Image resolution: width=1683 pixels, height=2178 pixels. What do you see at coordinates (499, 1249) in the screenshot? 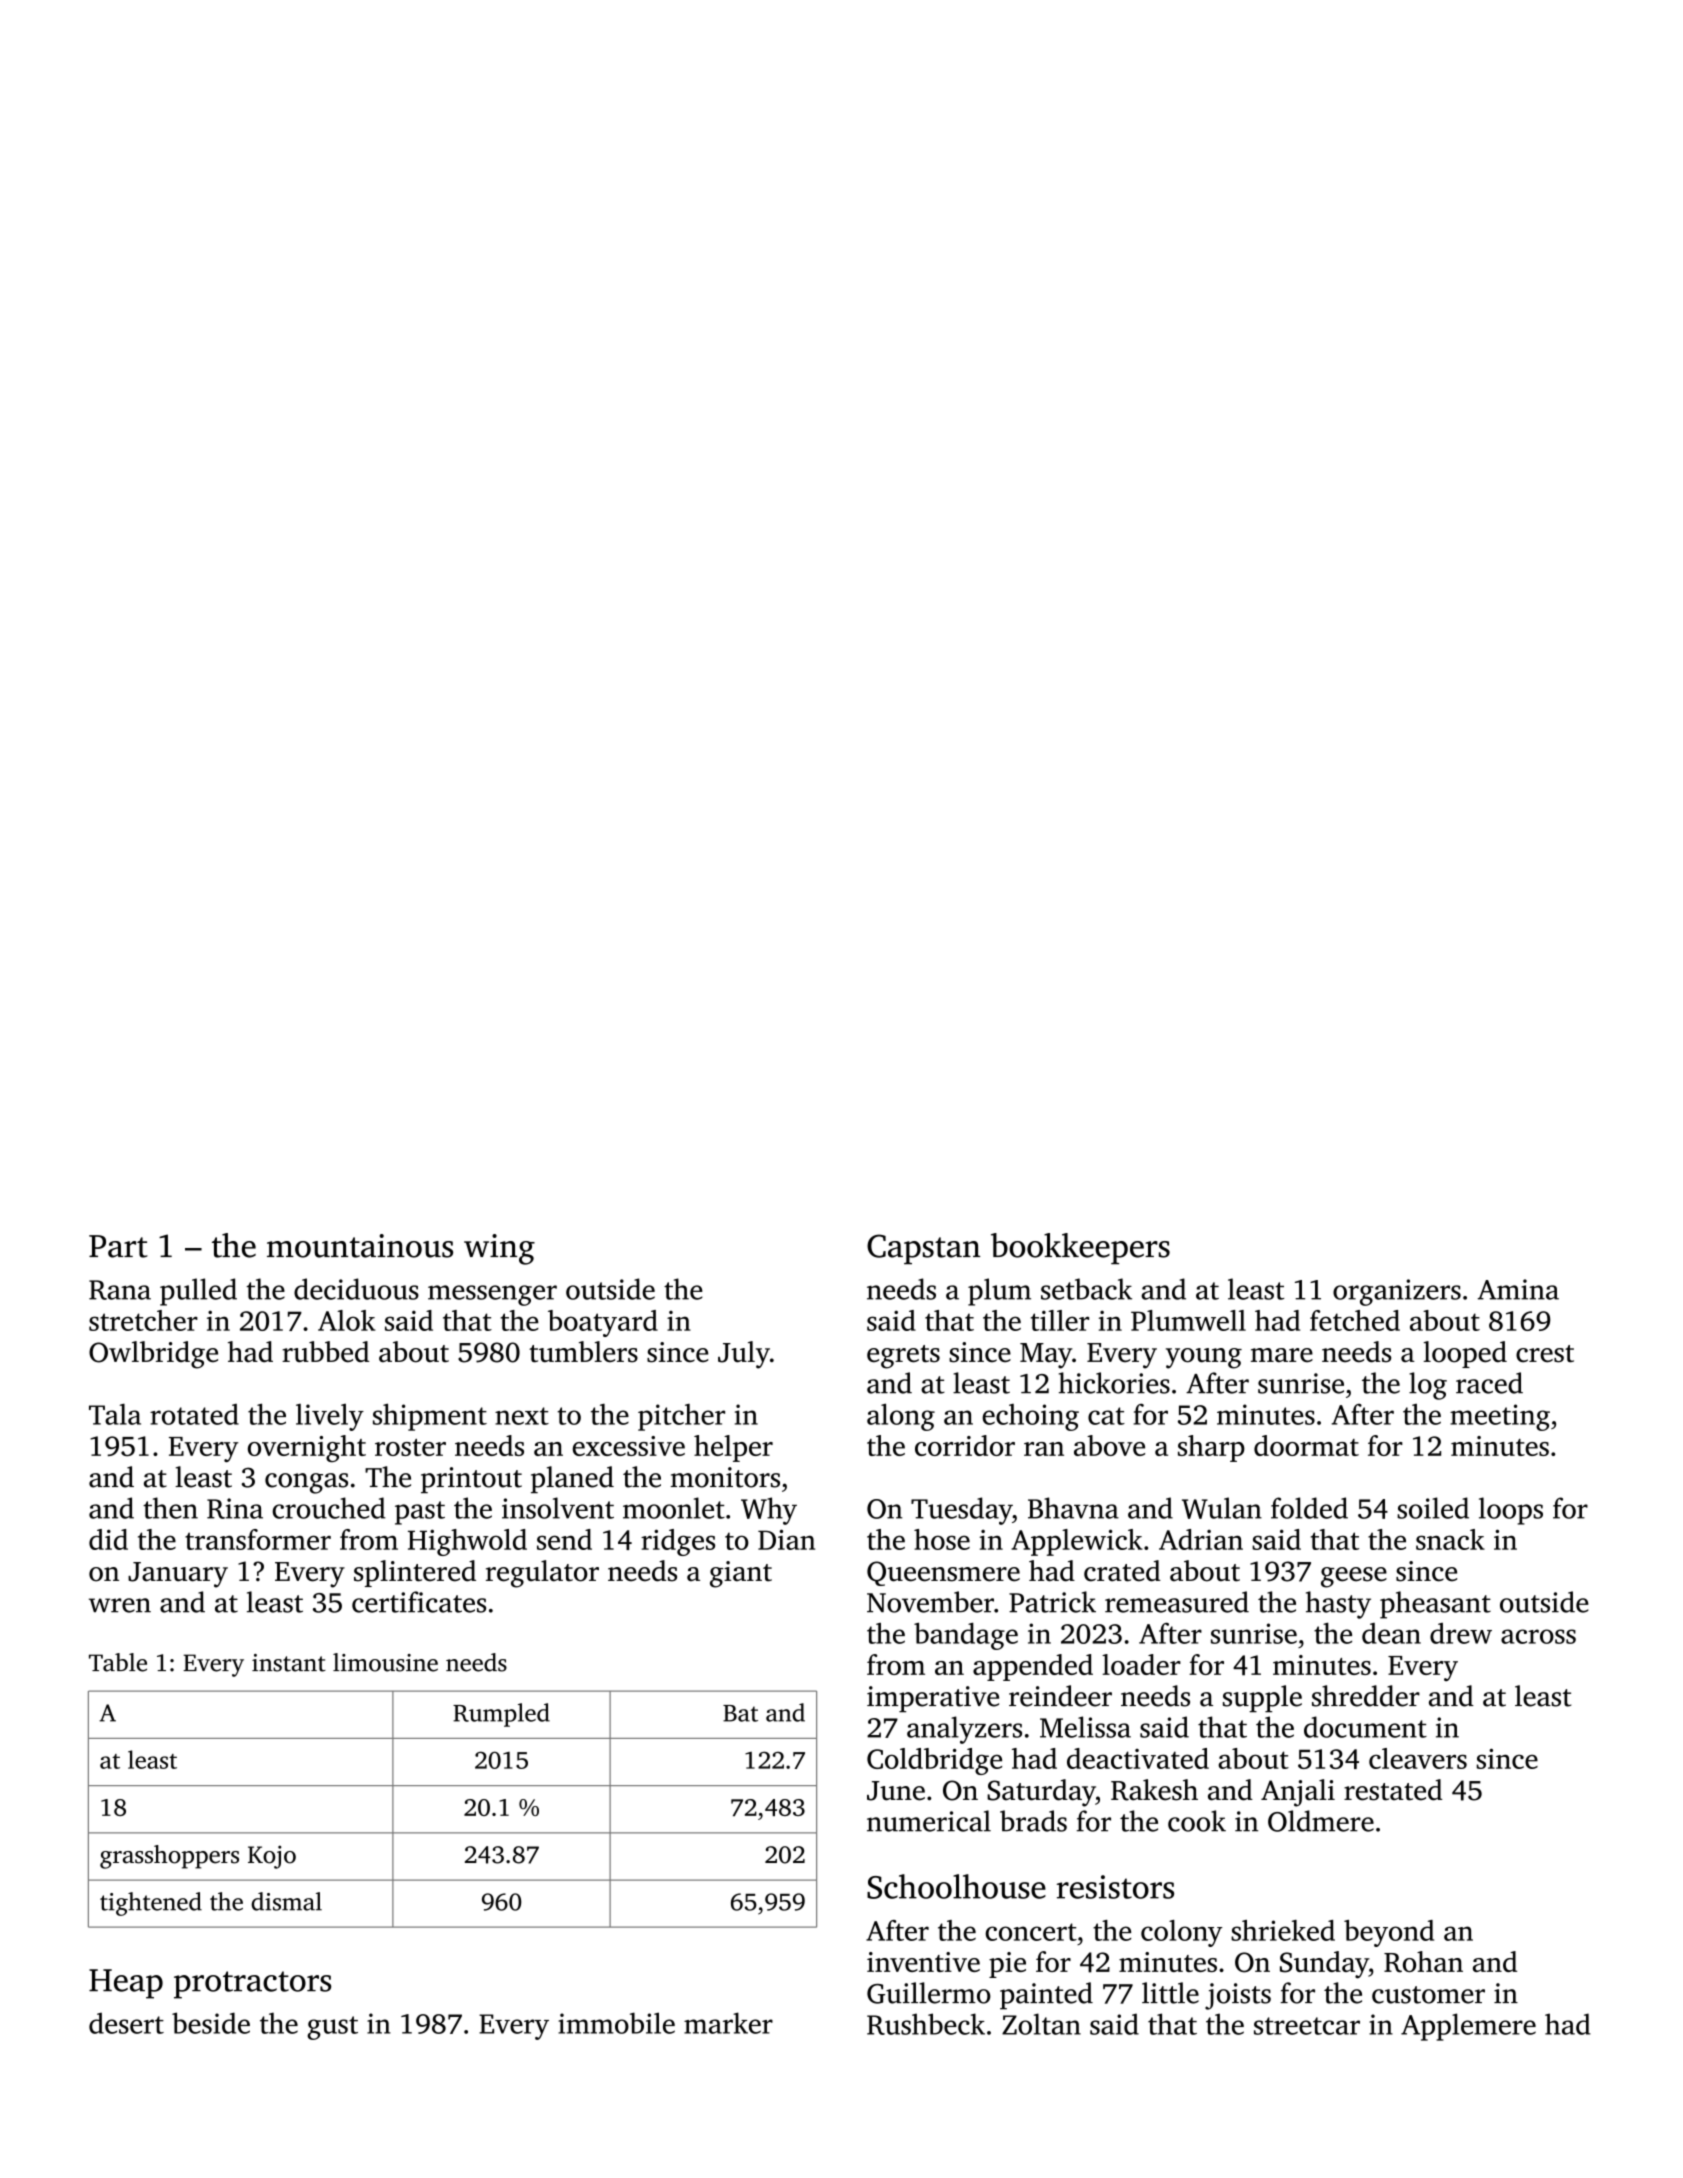
I see `wing` at bounding box center [499, 1249].
